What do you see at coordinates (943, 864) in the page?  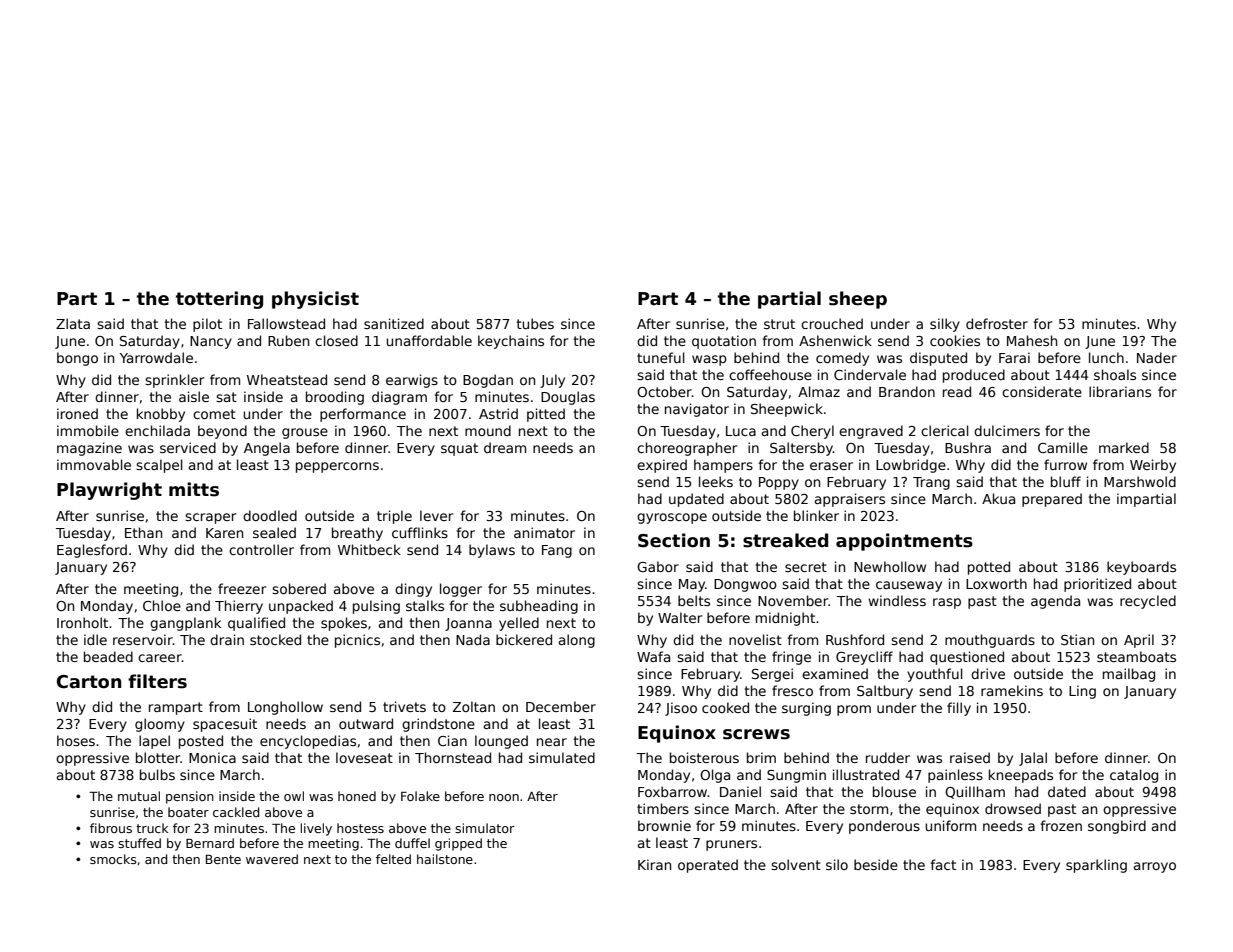 I see `fact` at bounding box center [943, 864].
